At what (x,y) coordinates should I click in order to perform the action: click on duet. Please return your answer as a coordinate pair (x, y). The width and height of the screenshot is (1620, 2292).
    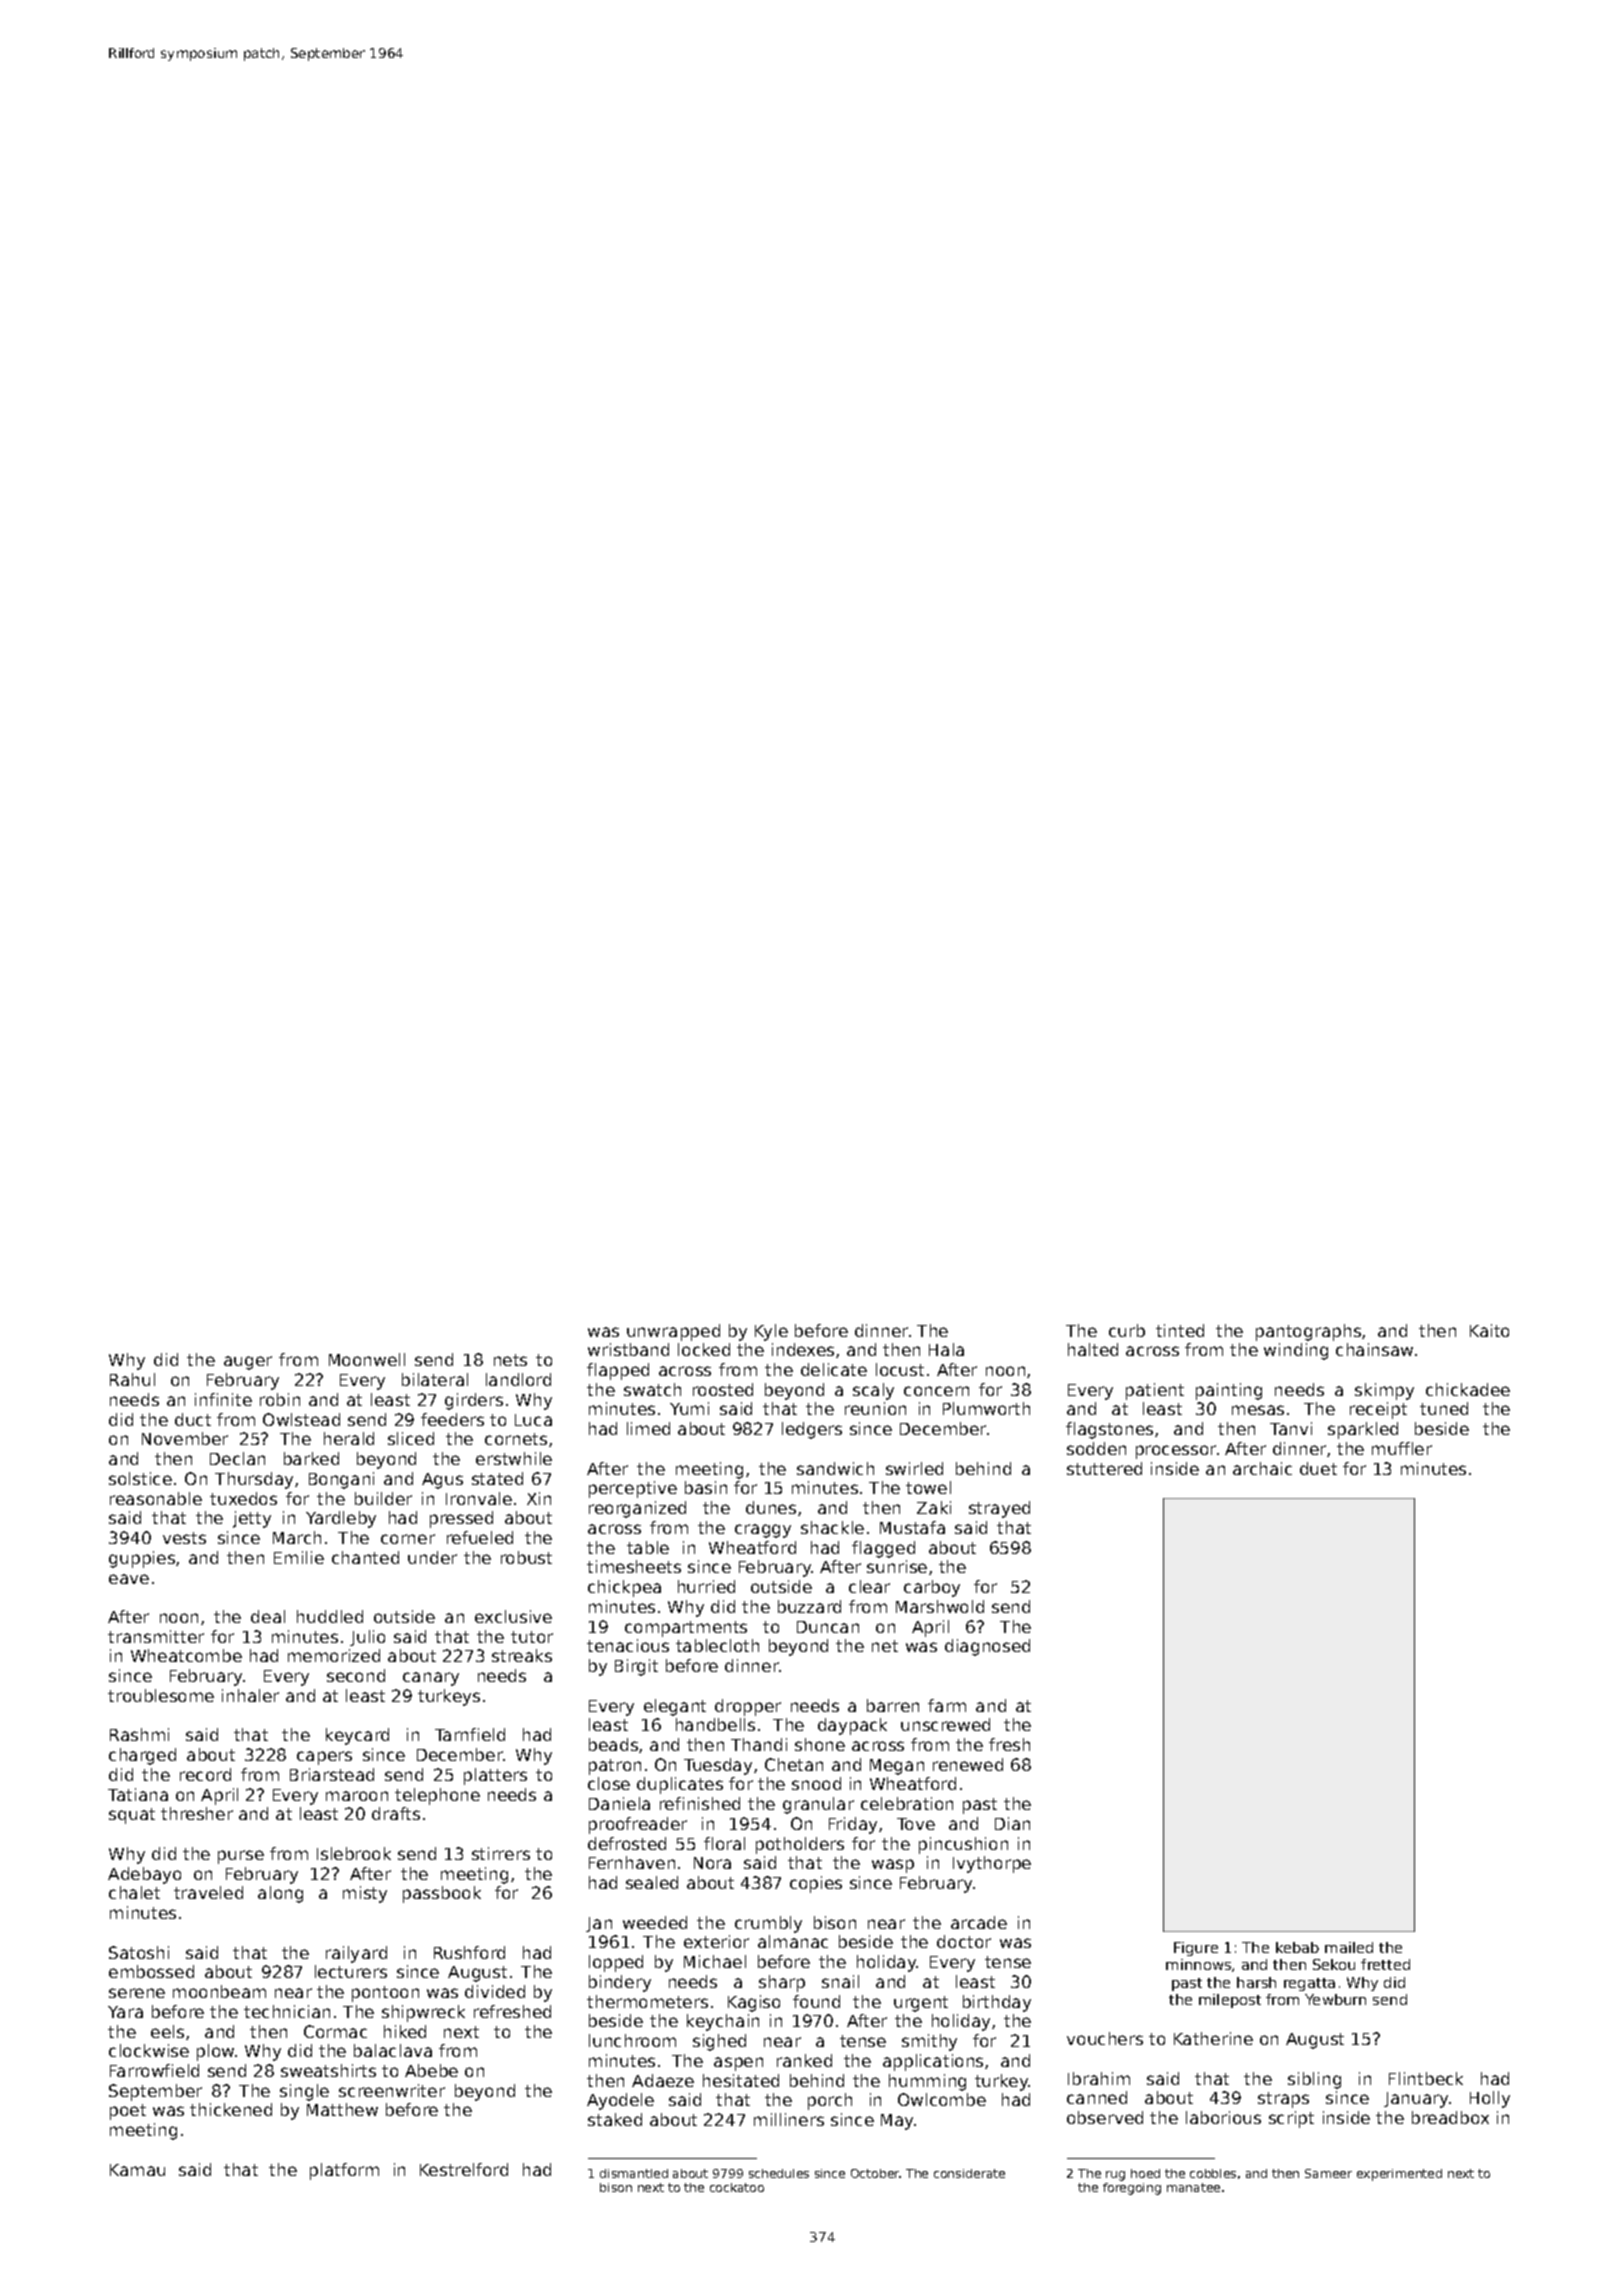
    Looking at the image, I should click on (1318, 1468).
